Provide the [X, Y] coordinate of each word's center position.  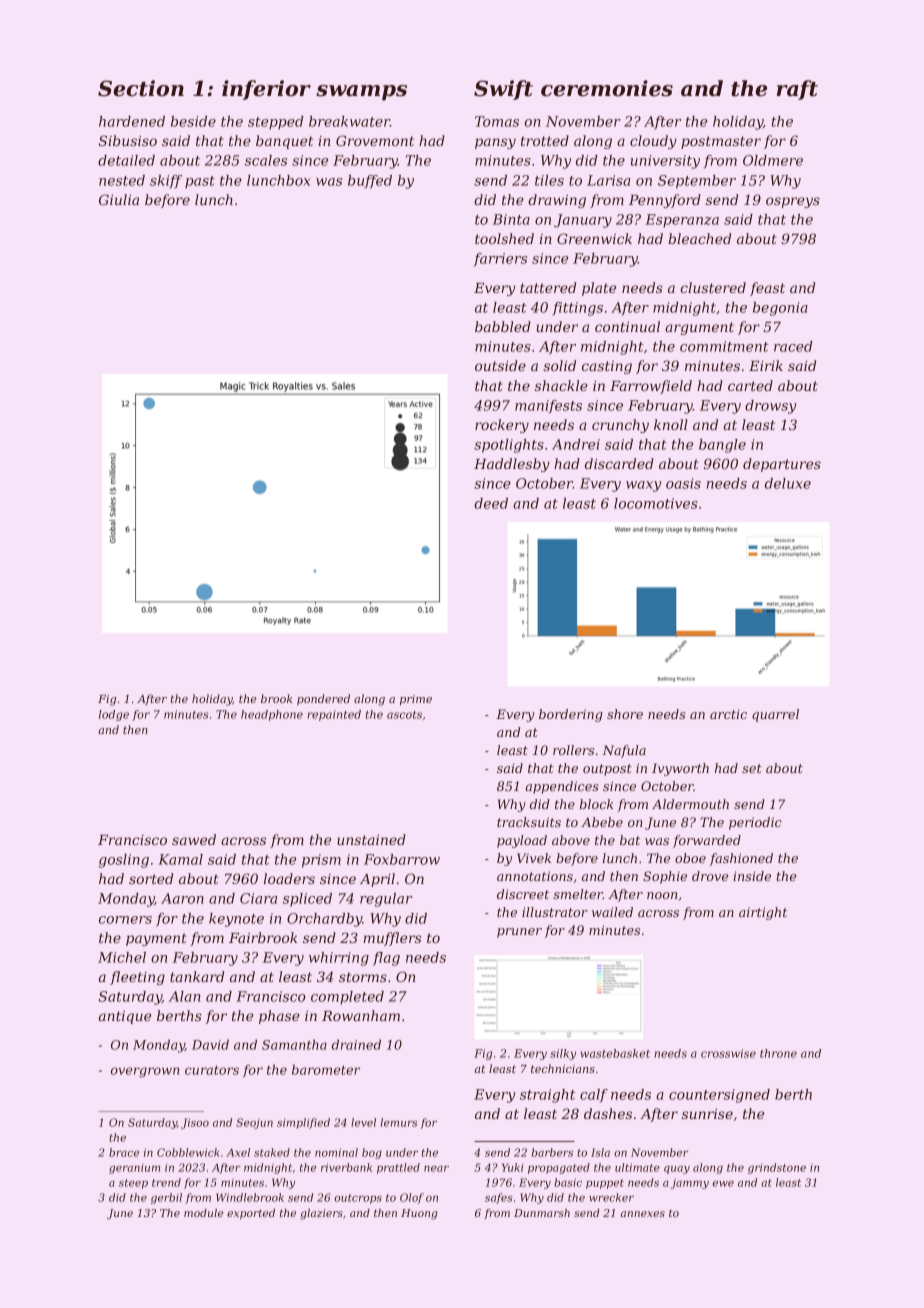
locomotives [656, 503]
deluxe [788, 483]
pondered [323, 700]
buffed [370, 182]
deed [491, 503]
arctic [728, 714]
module [203, 1213]
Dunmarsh [542, 1213]
